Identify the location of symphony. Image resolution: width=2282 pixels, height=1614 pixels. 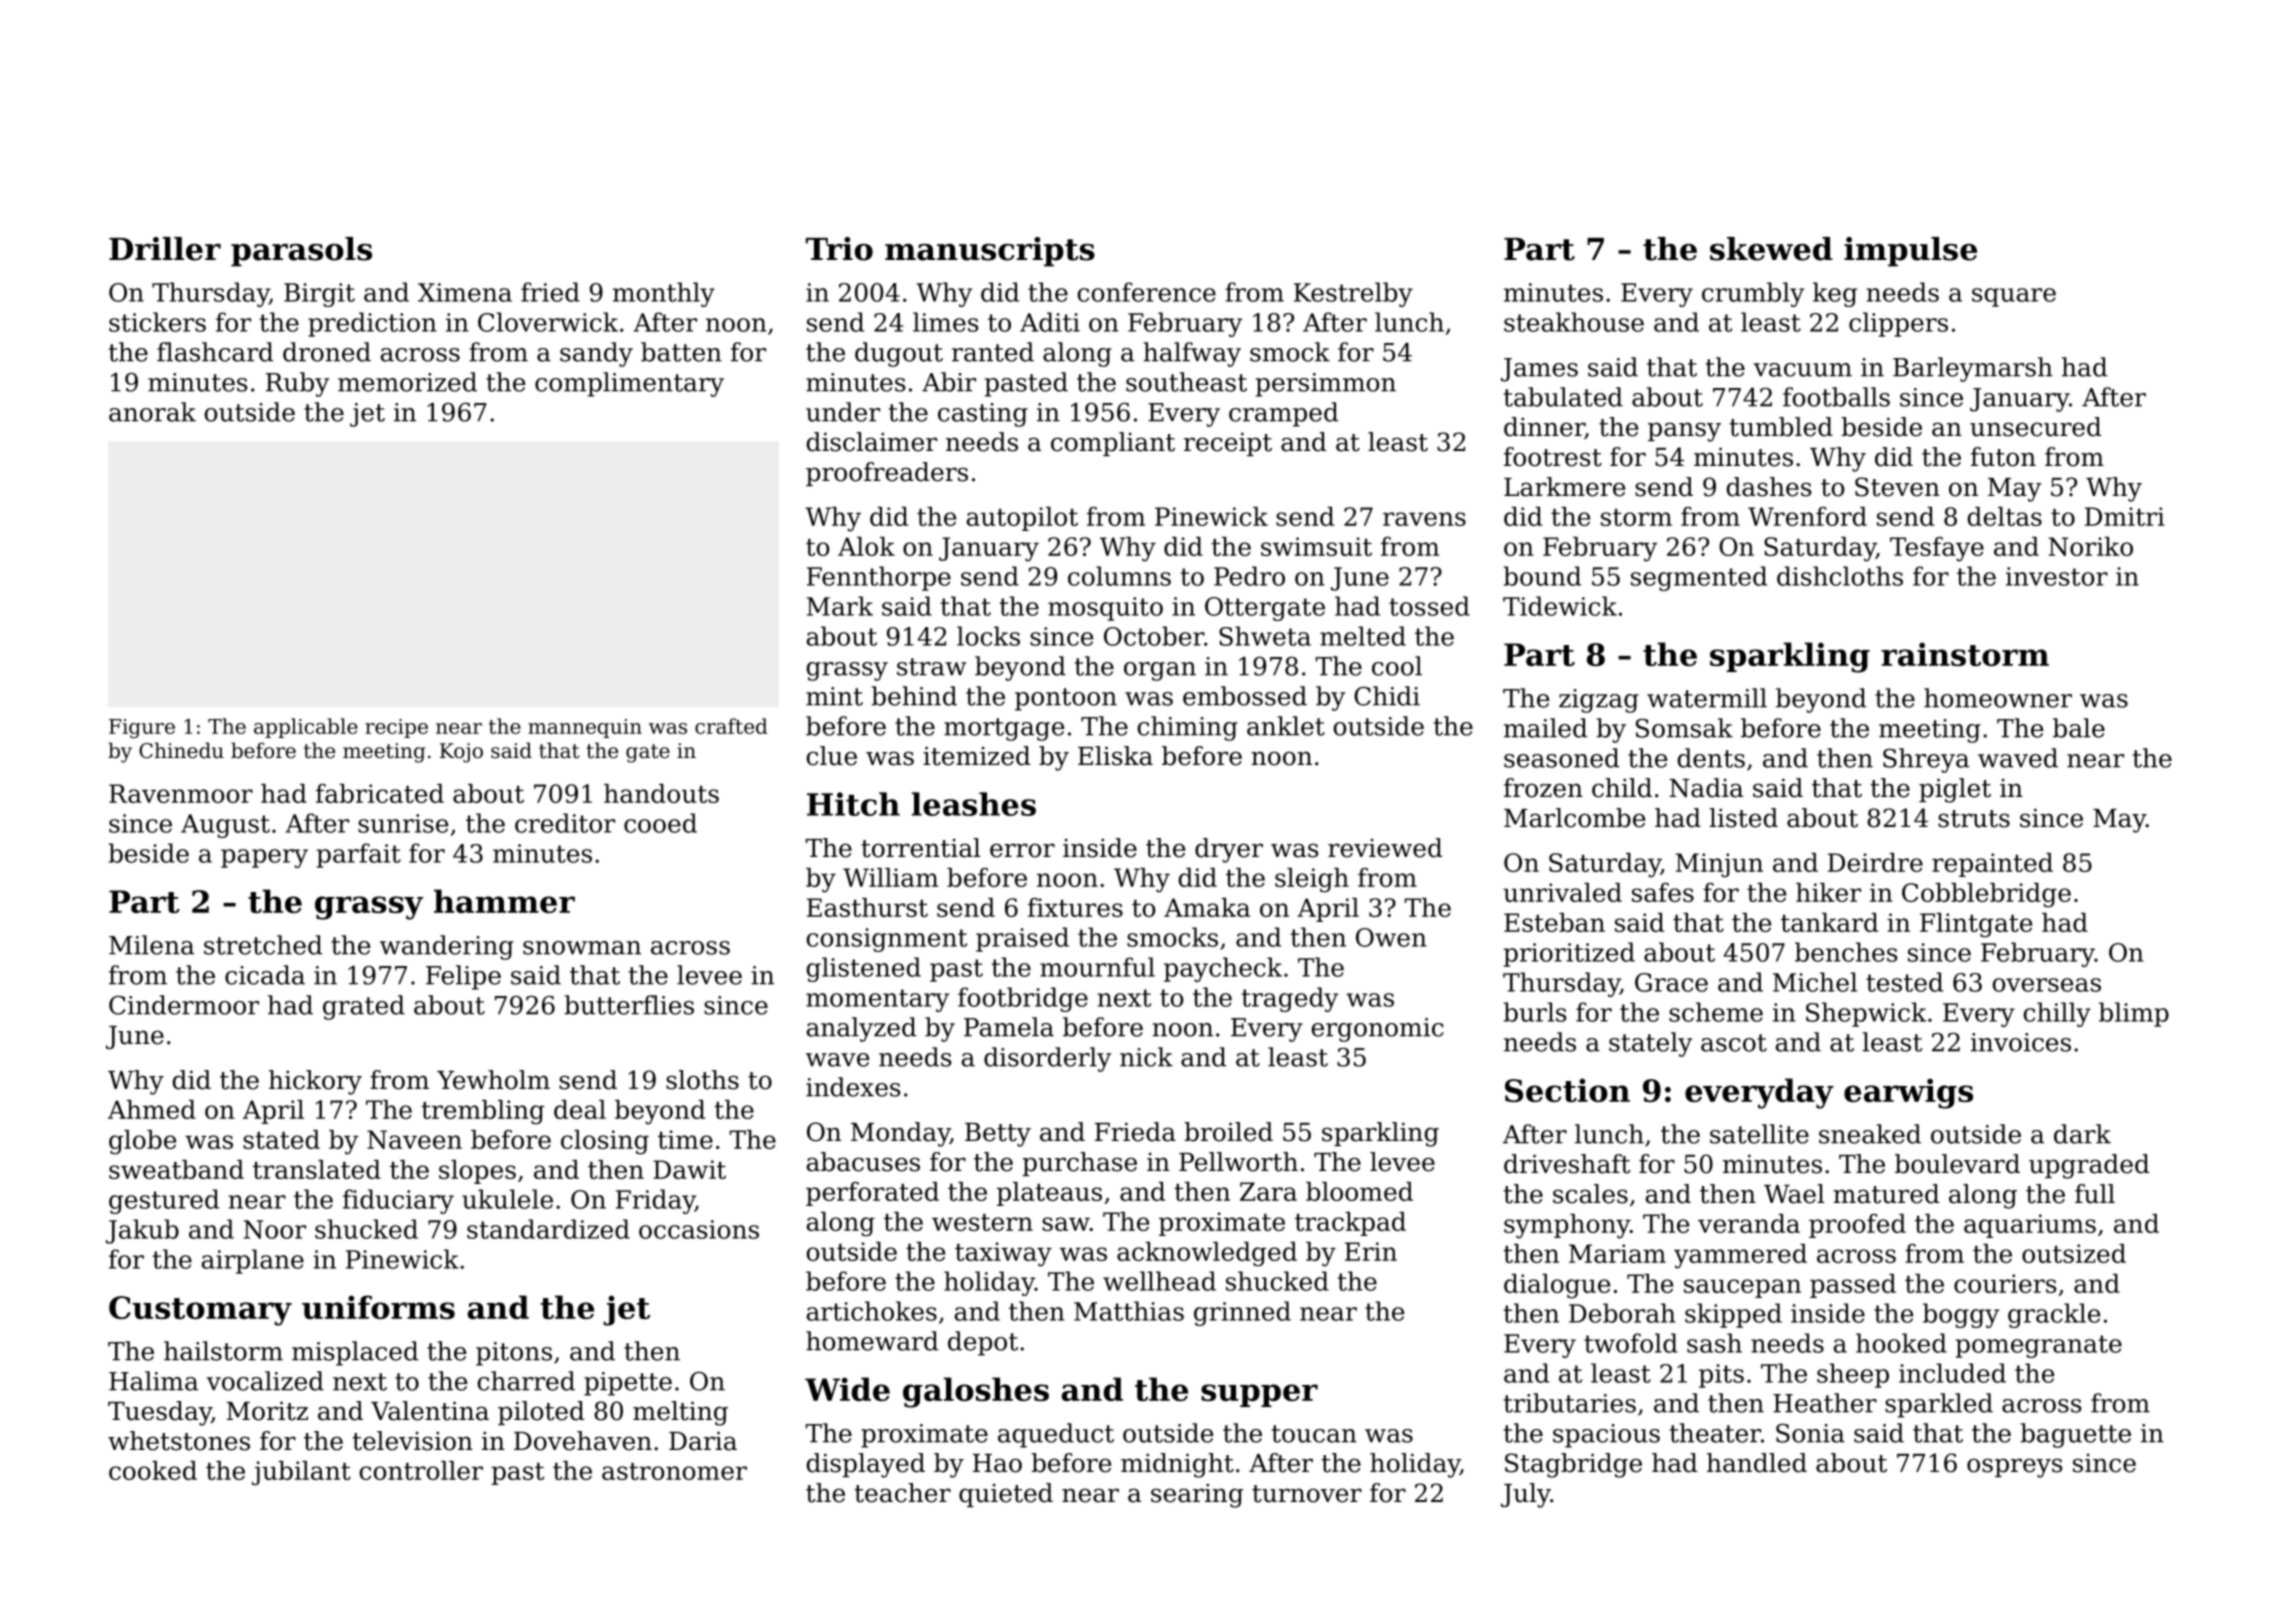
(1567, 1226).
